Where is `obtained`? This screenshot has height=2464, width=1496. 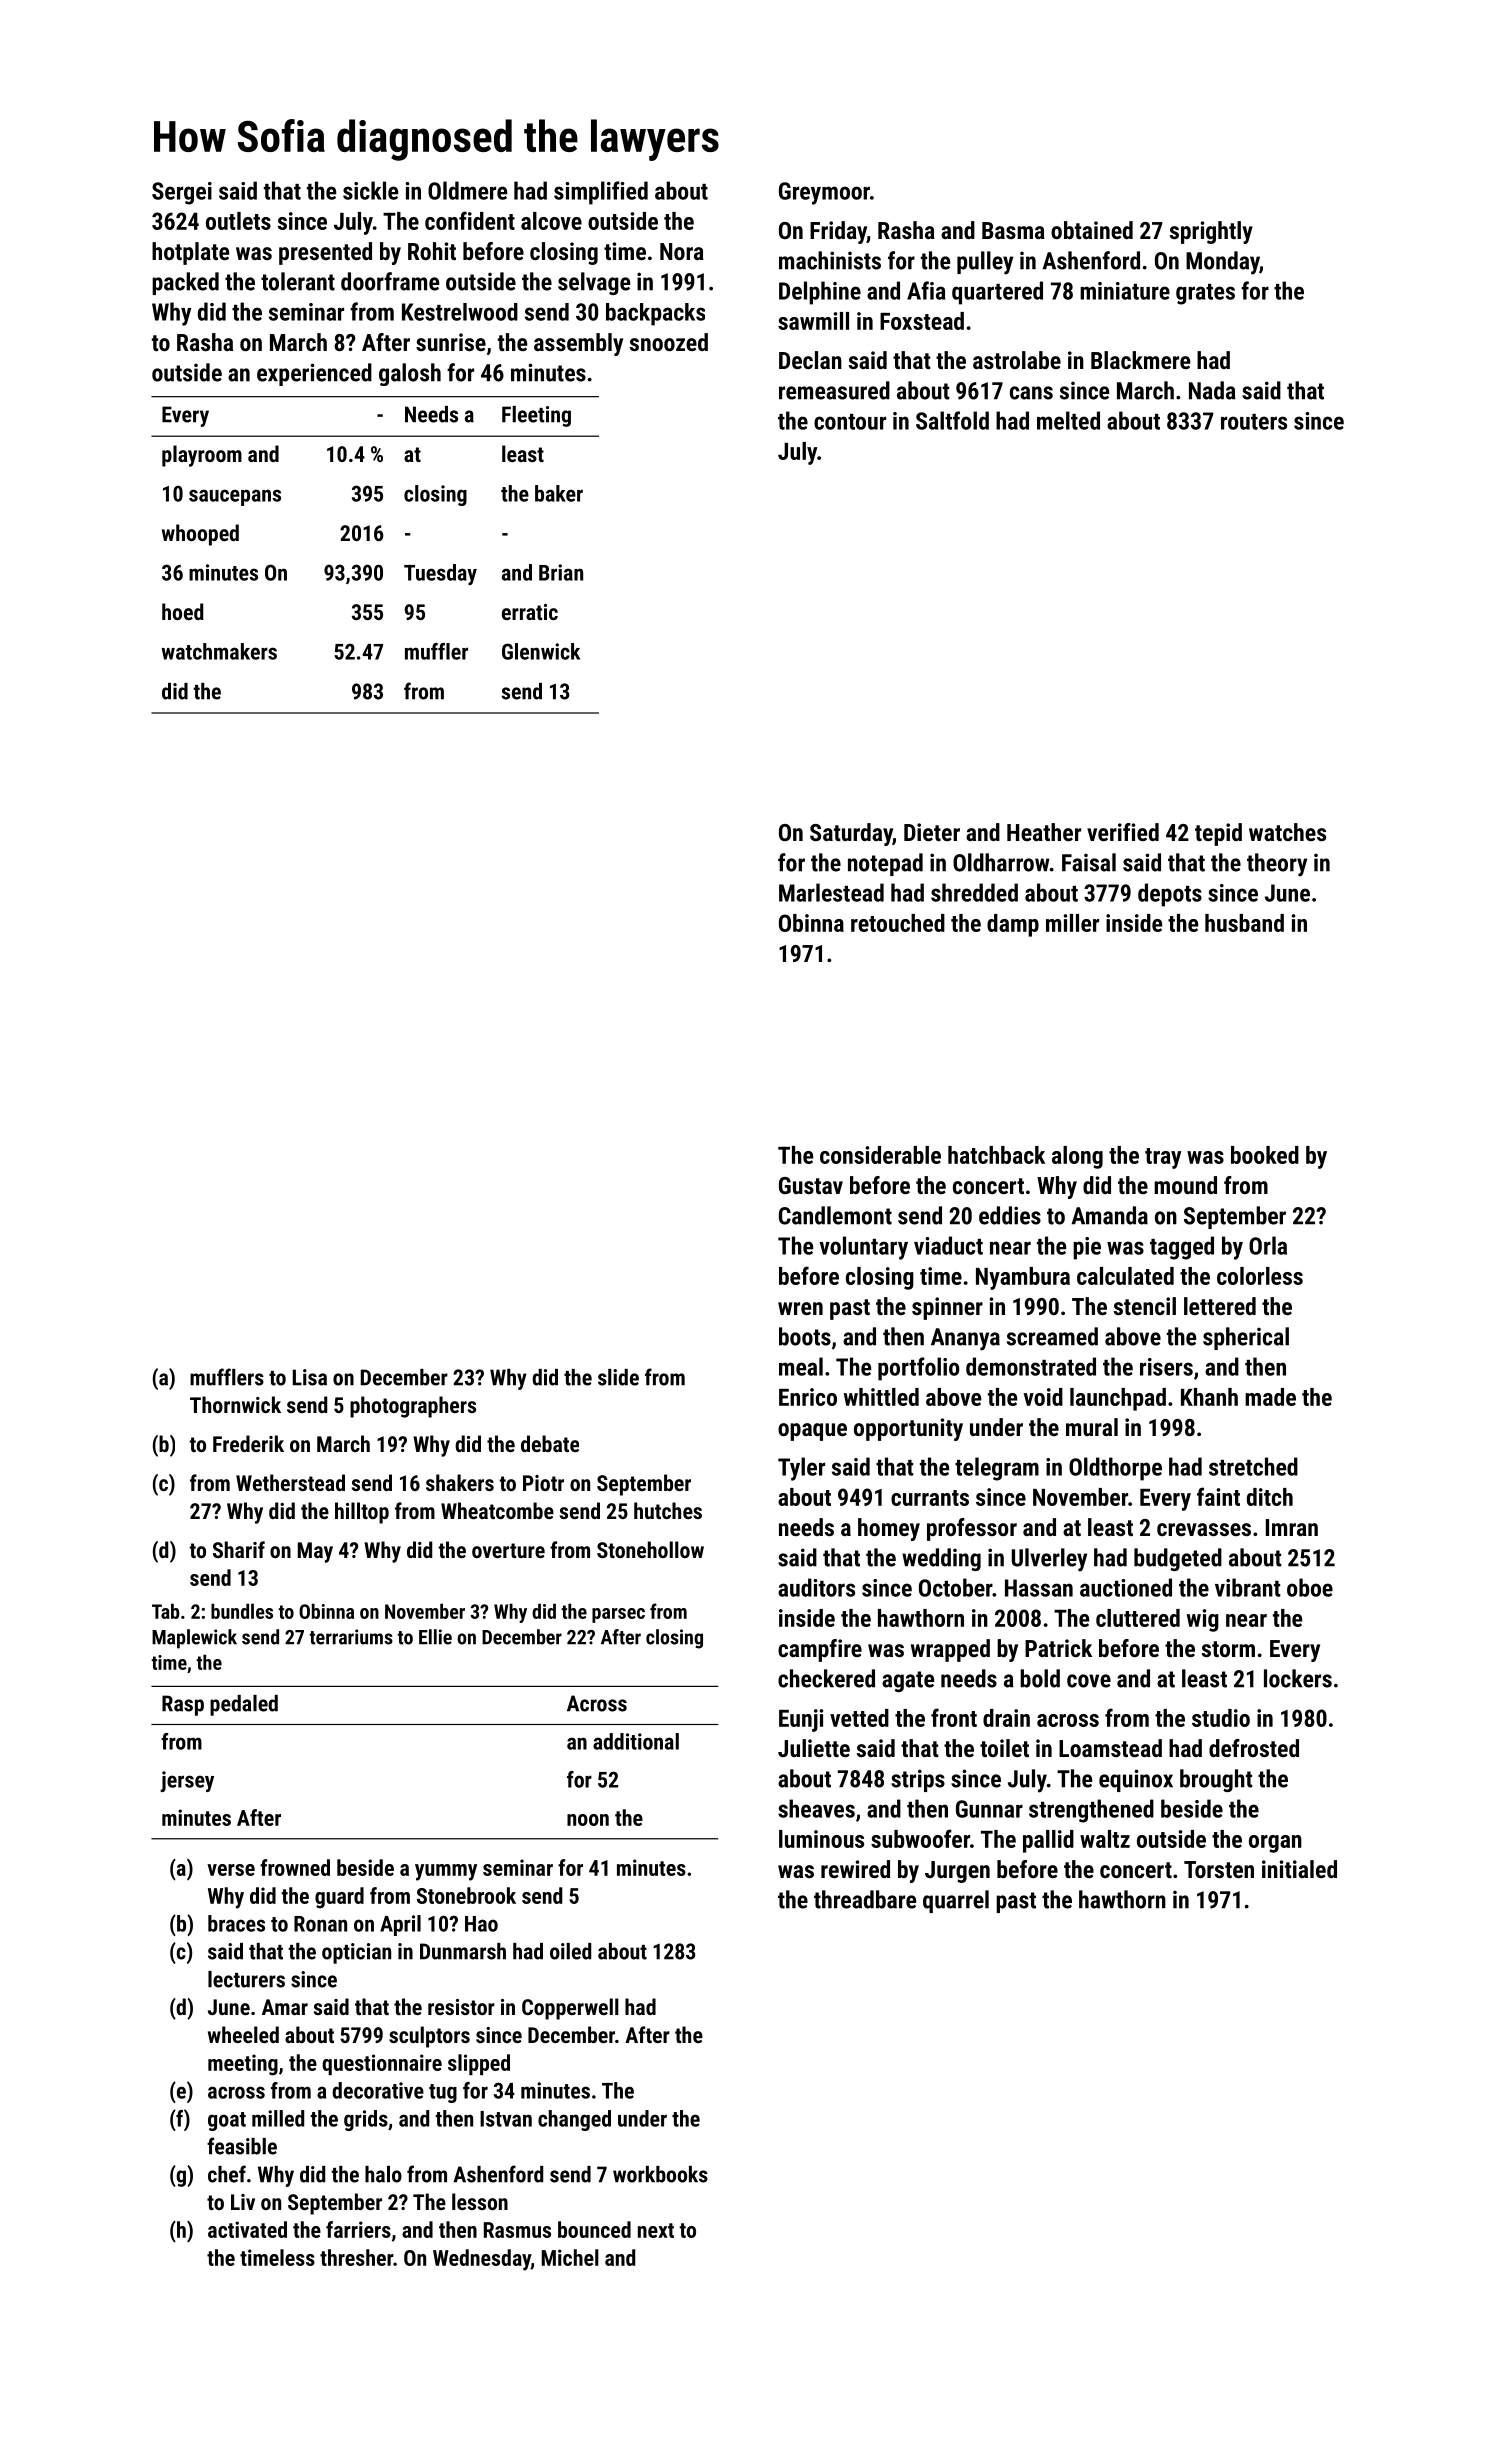
obtained is located at coordinates (1092, 230).
